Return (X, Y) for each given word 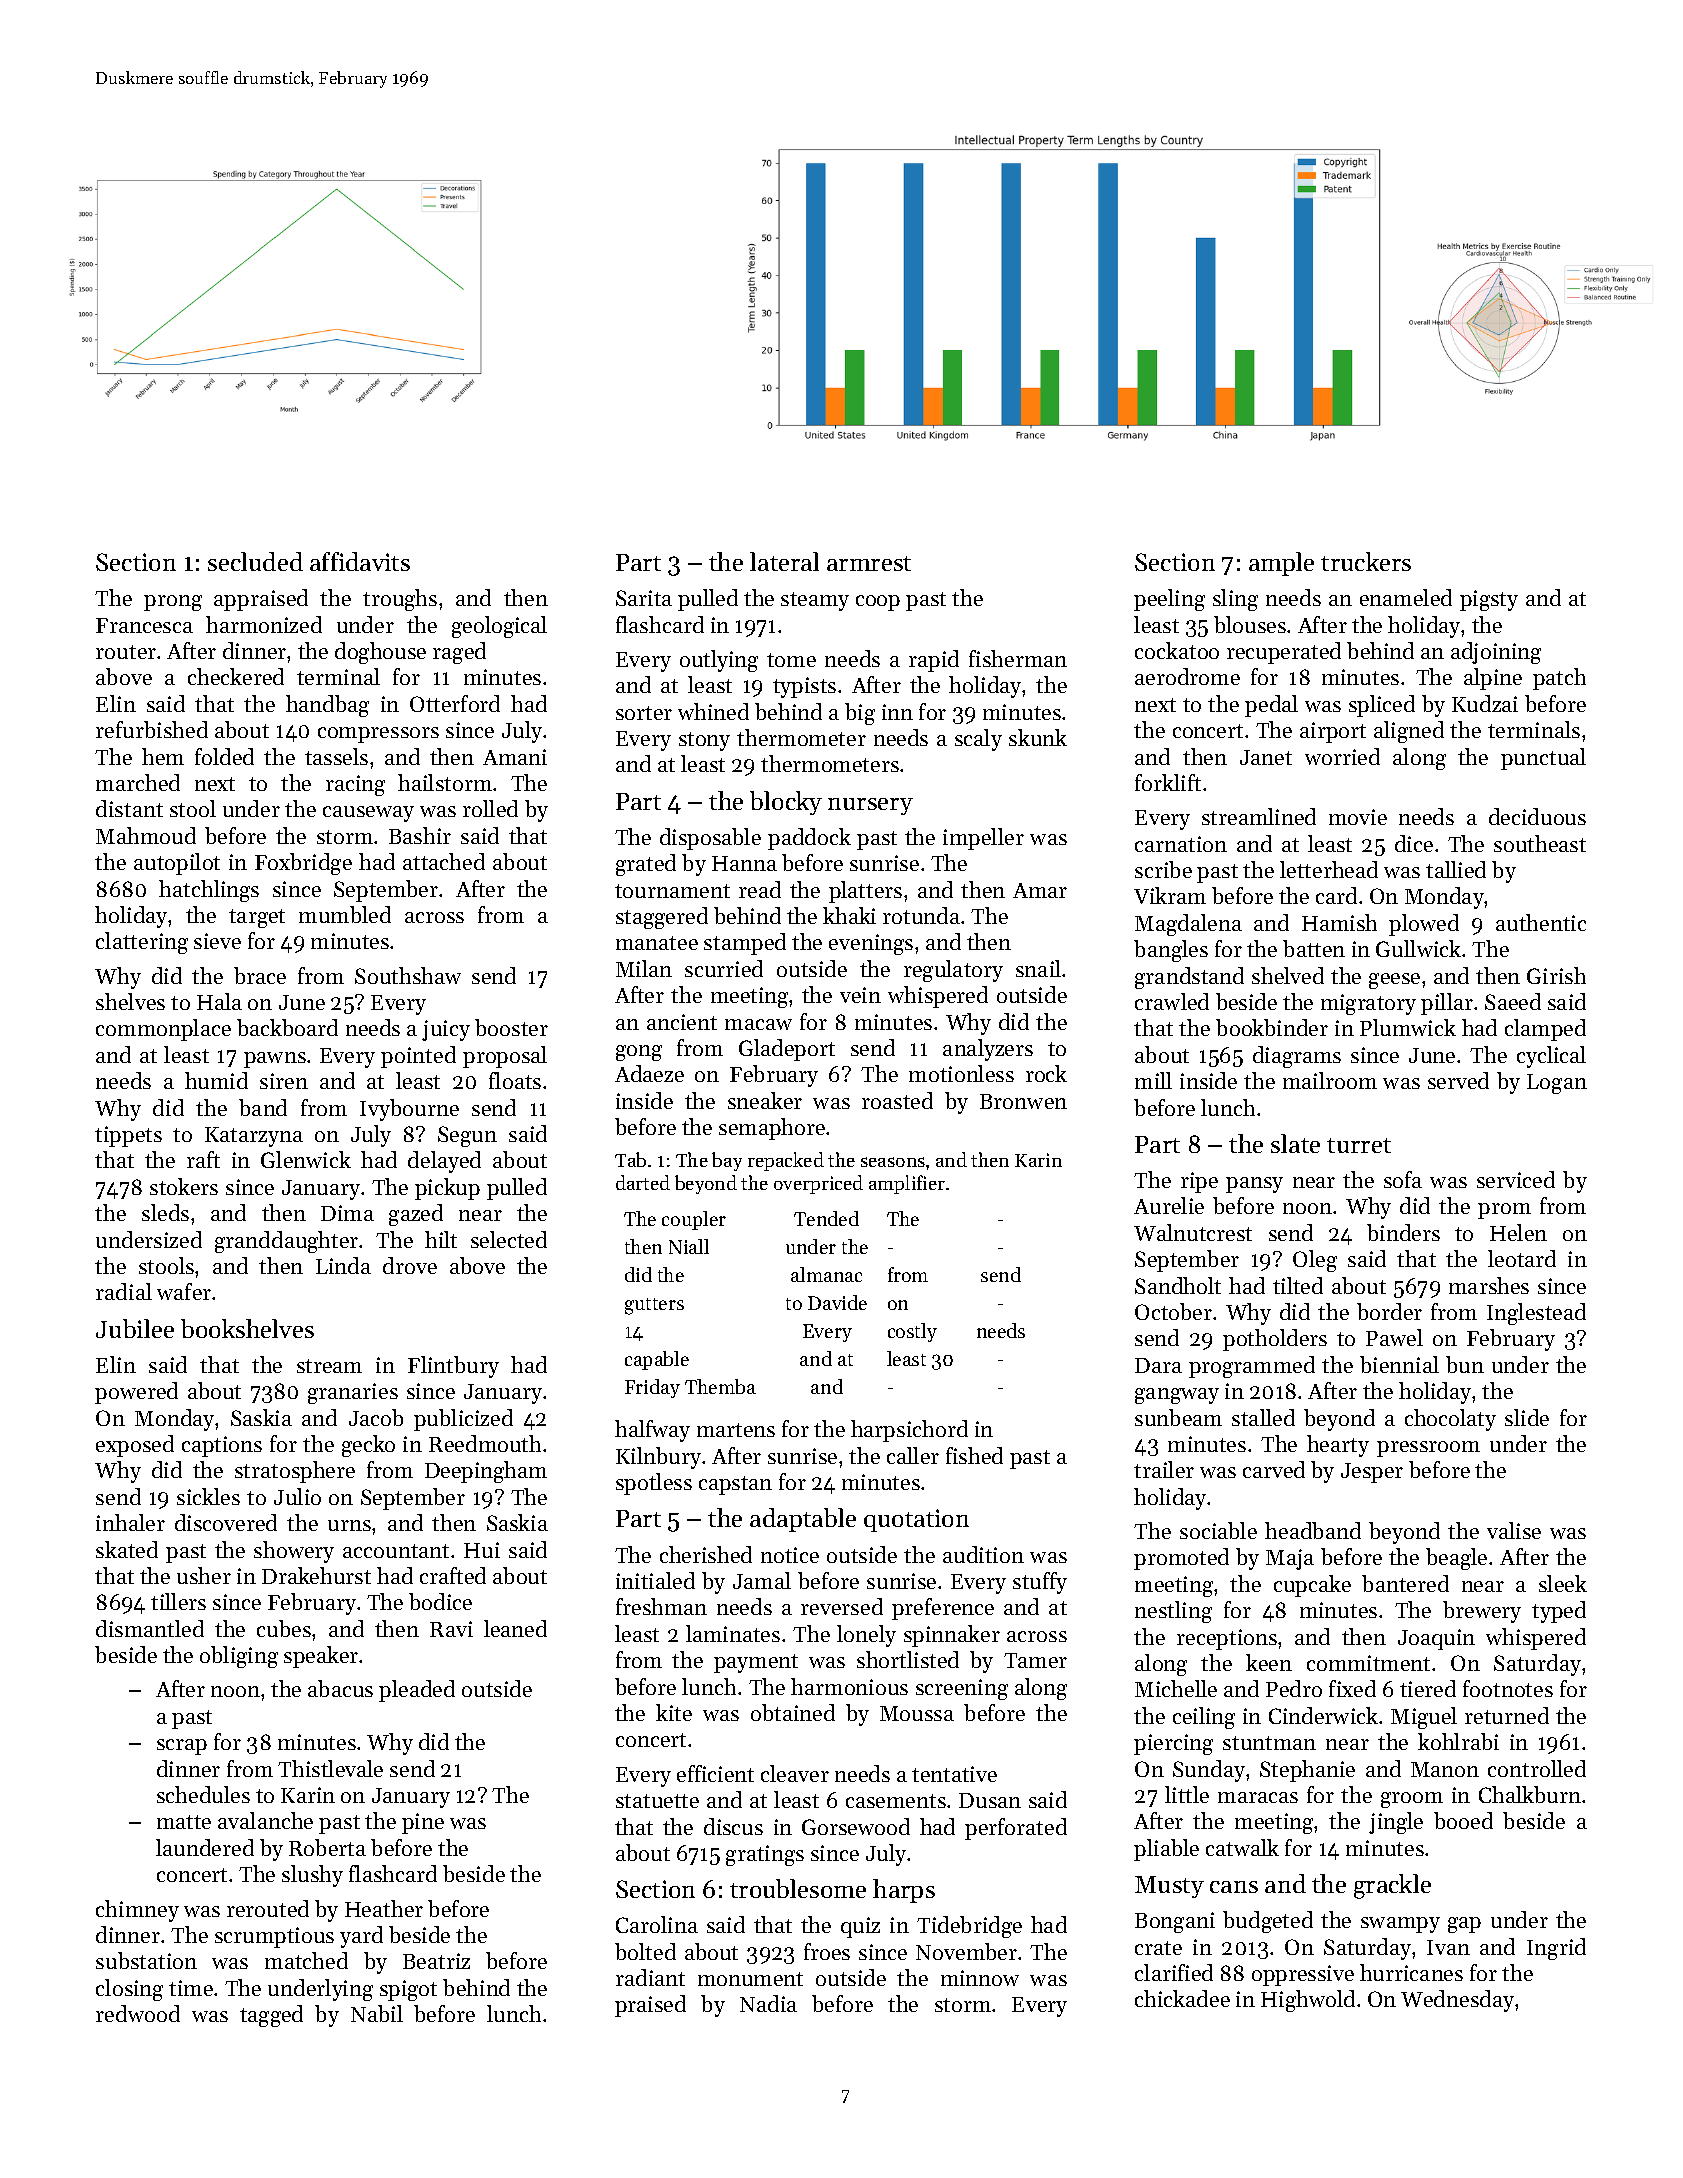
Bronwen (1023, 1101)
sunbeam (1178, 1417)
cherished (706, 1554)
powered (136, 1393)
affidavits (360, 561)
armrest (869, 563)
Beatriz (436, 1961)
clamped (1545, 1030)
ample (1281, 564)
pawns (275, 1060)
